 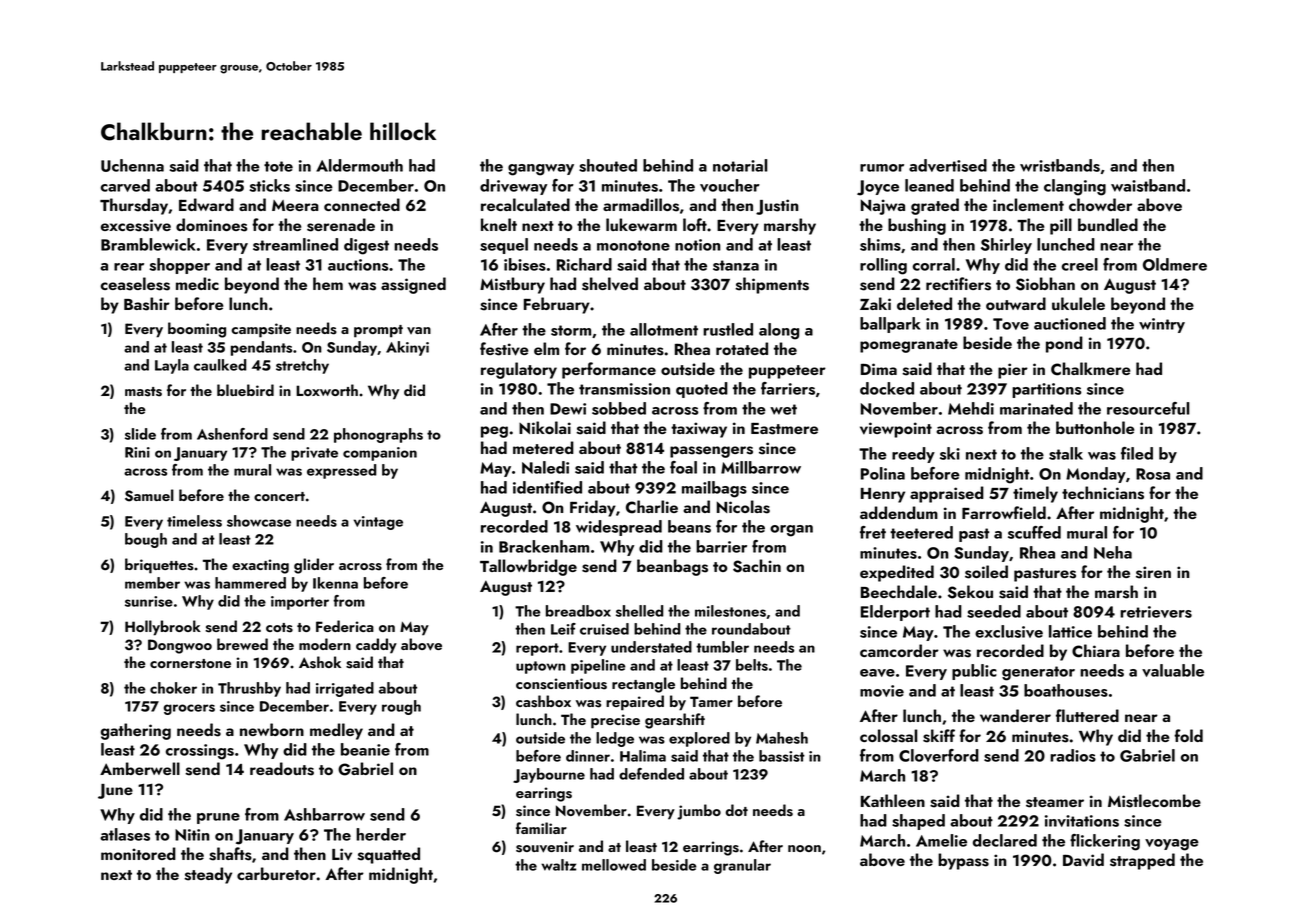 I want to click on creel, so click(x=1080, y=264).
